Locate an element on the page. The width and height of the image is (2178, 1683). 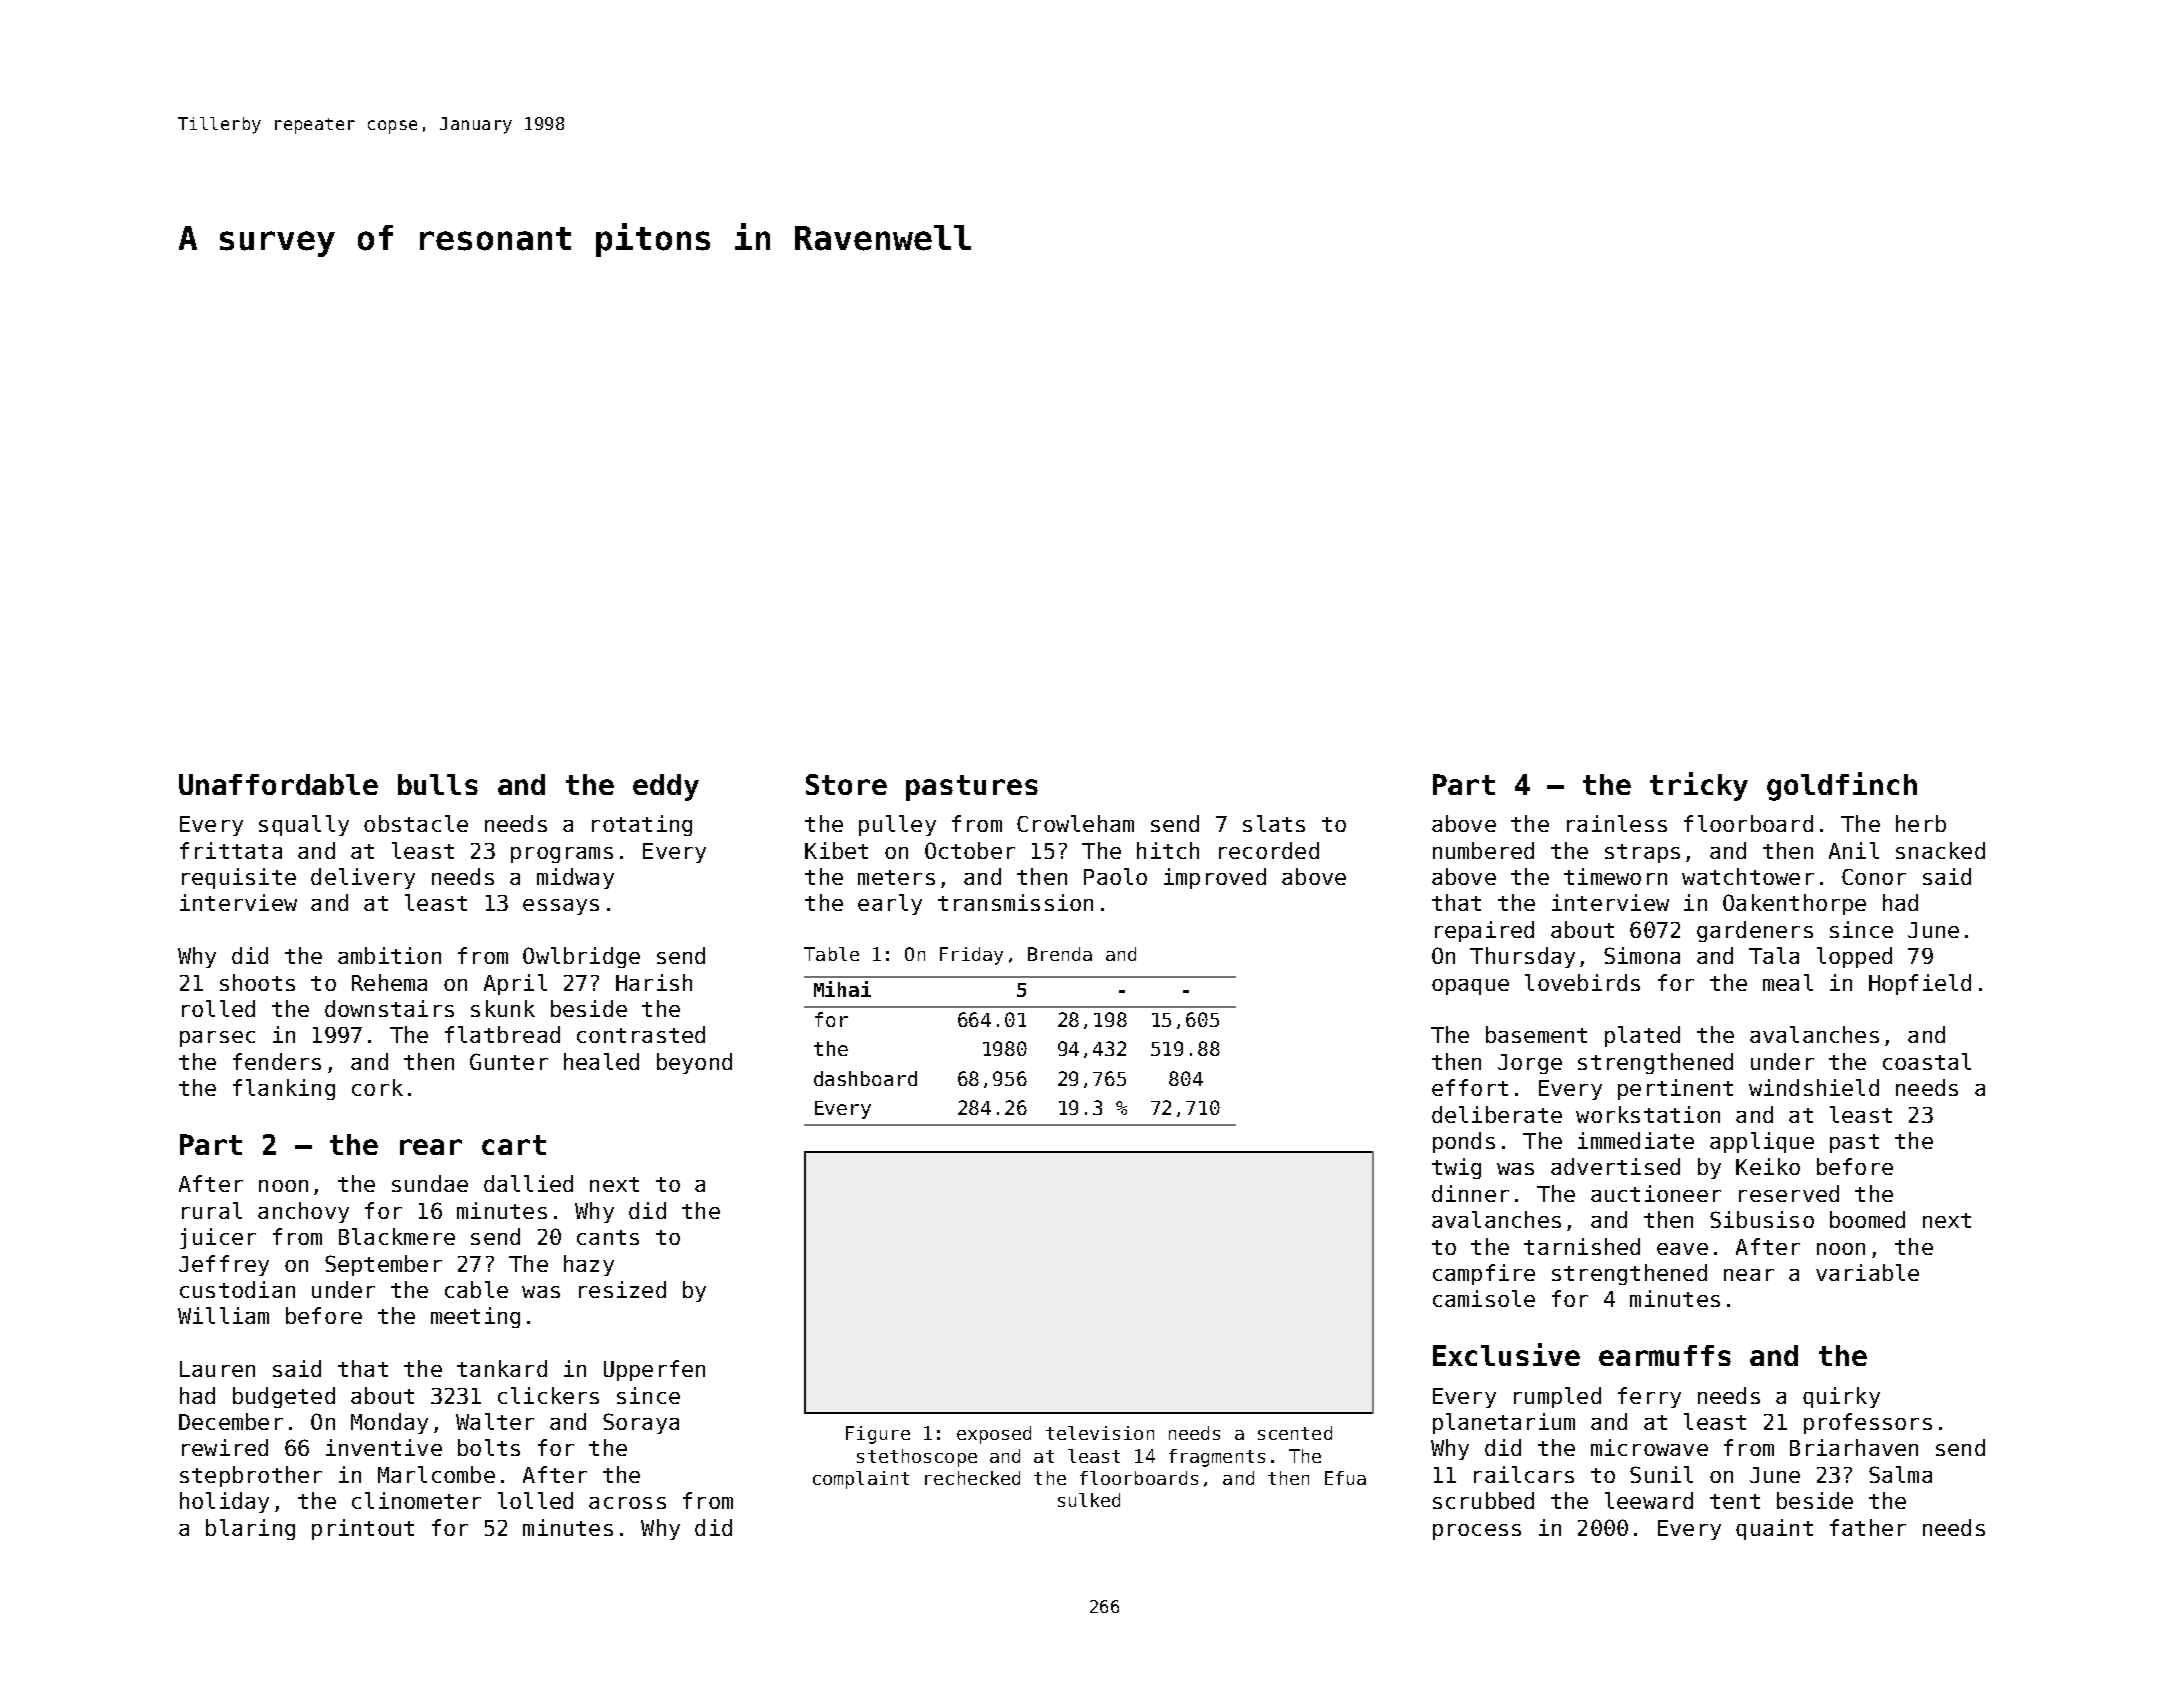
ponds is located at coordinates (1464, 1142).
